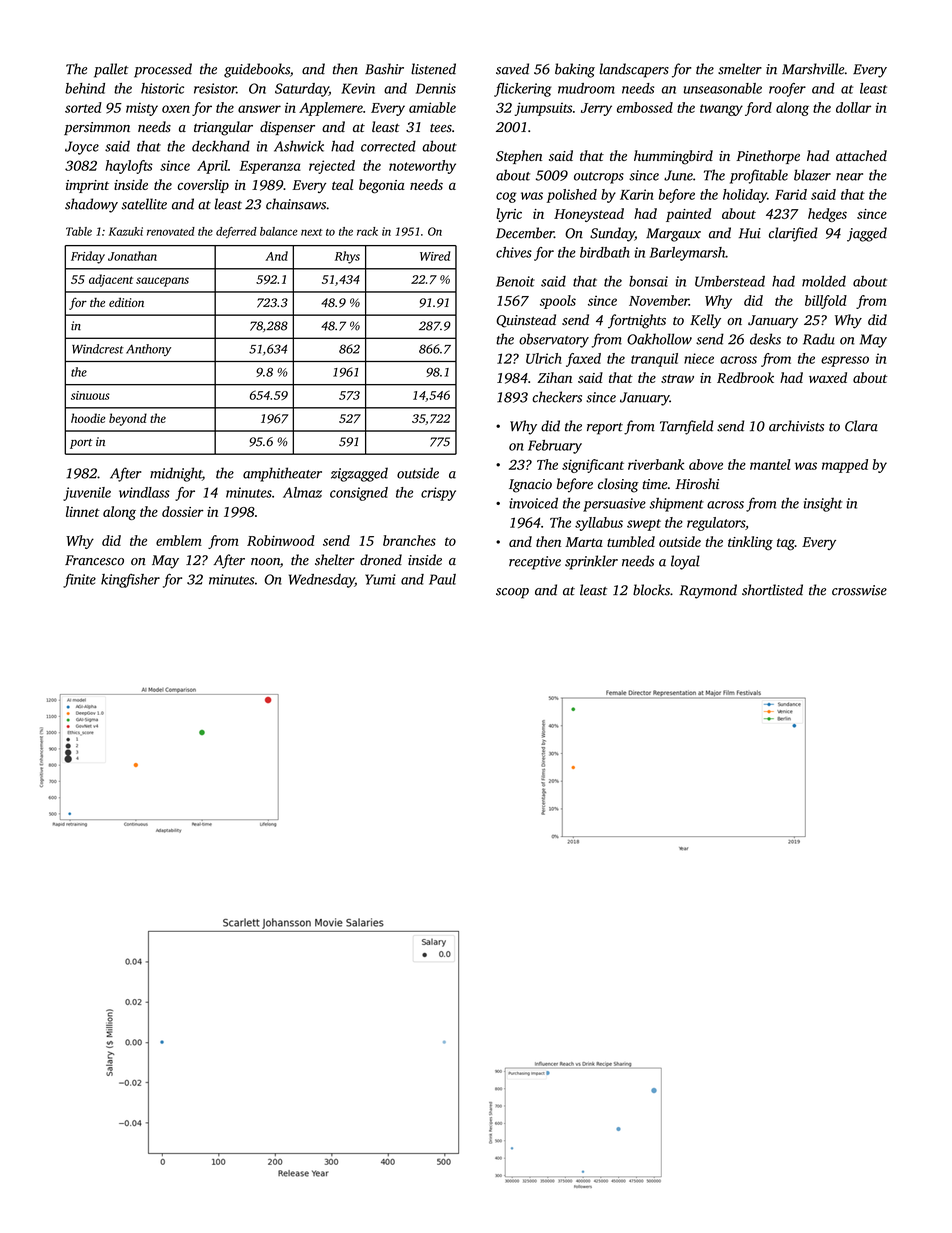  I want to click on Anthony, so click(148, 350).
